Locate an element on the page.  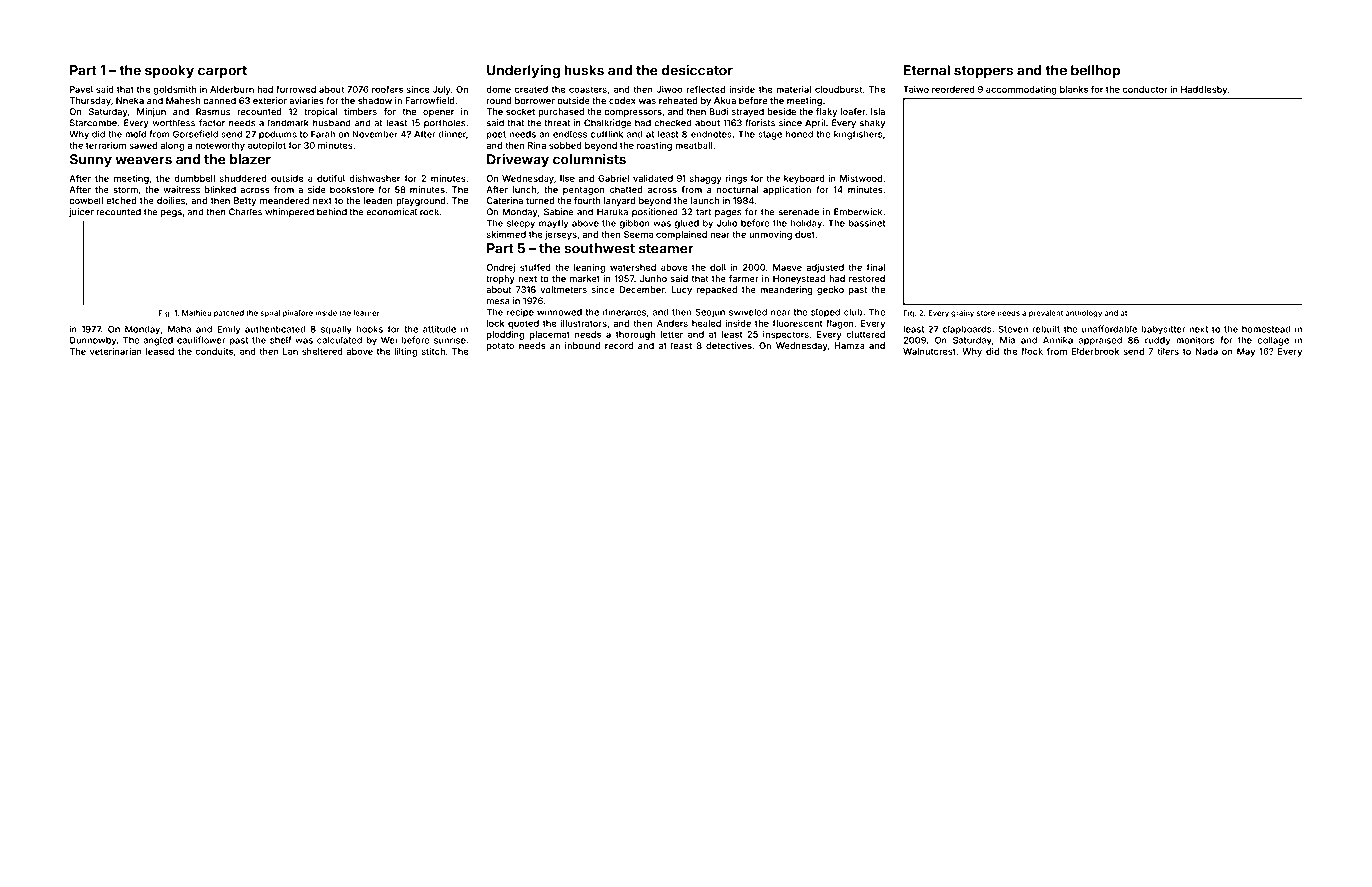
turned is located at coordinates (540, 200).
